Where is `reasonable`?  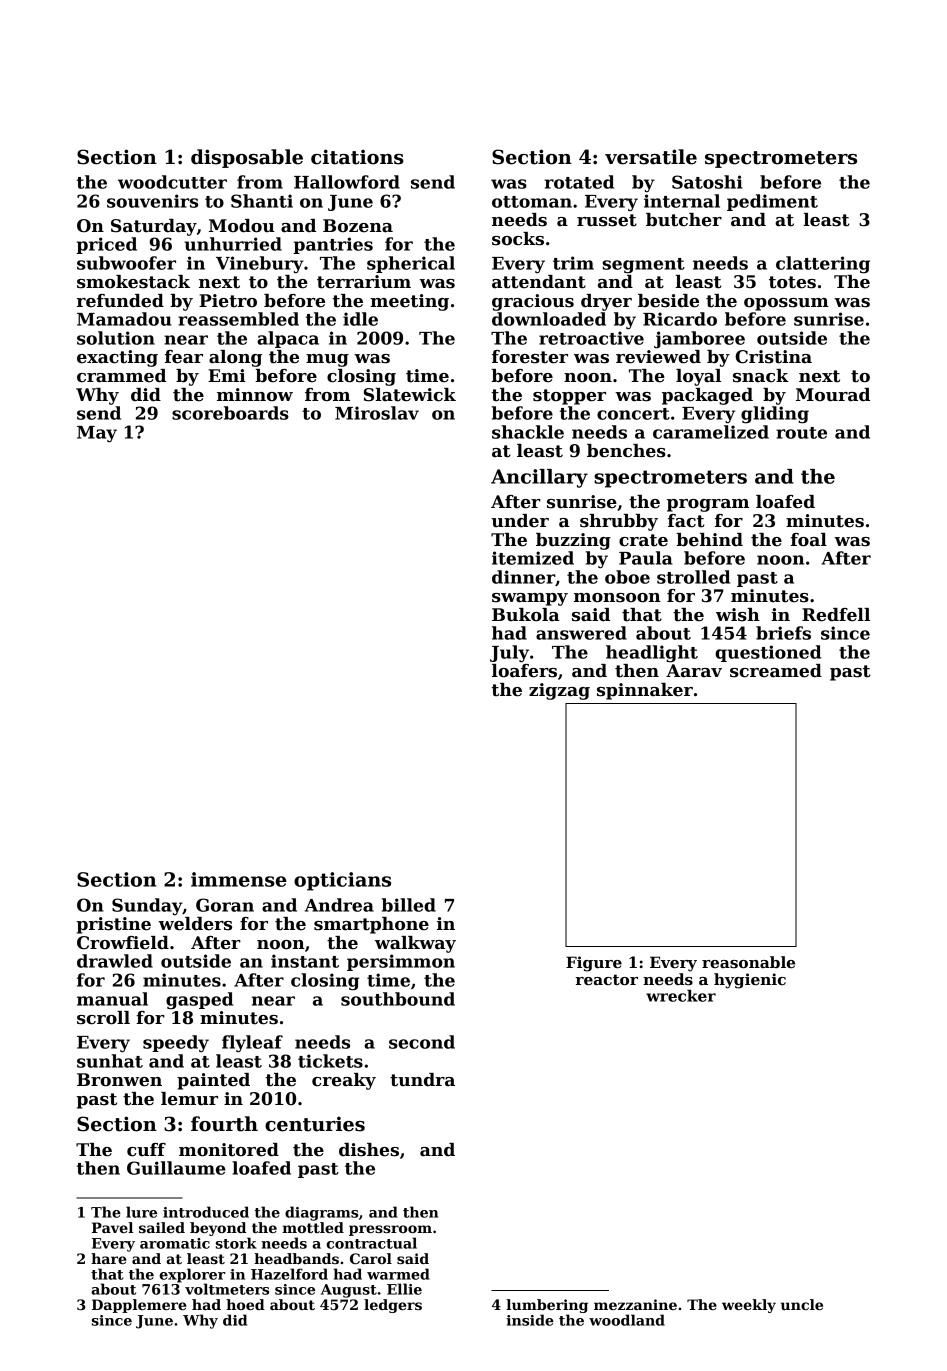 reasonable is located at coordinates (748, 962).
